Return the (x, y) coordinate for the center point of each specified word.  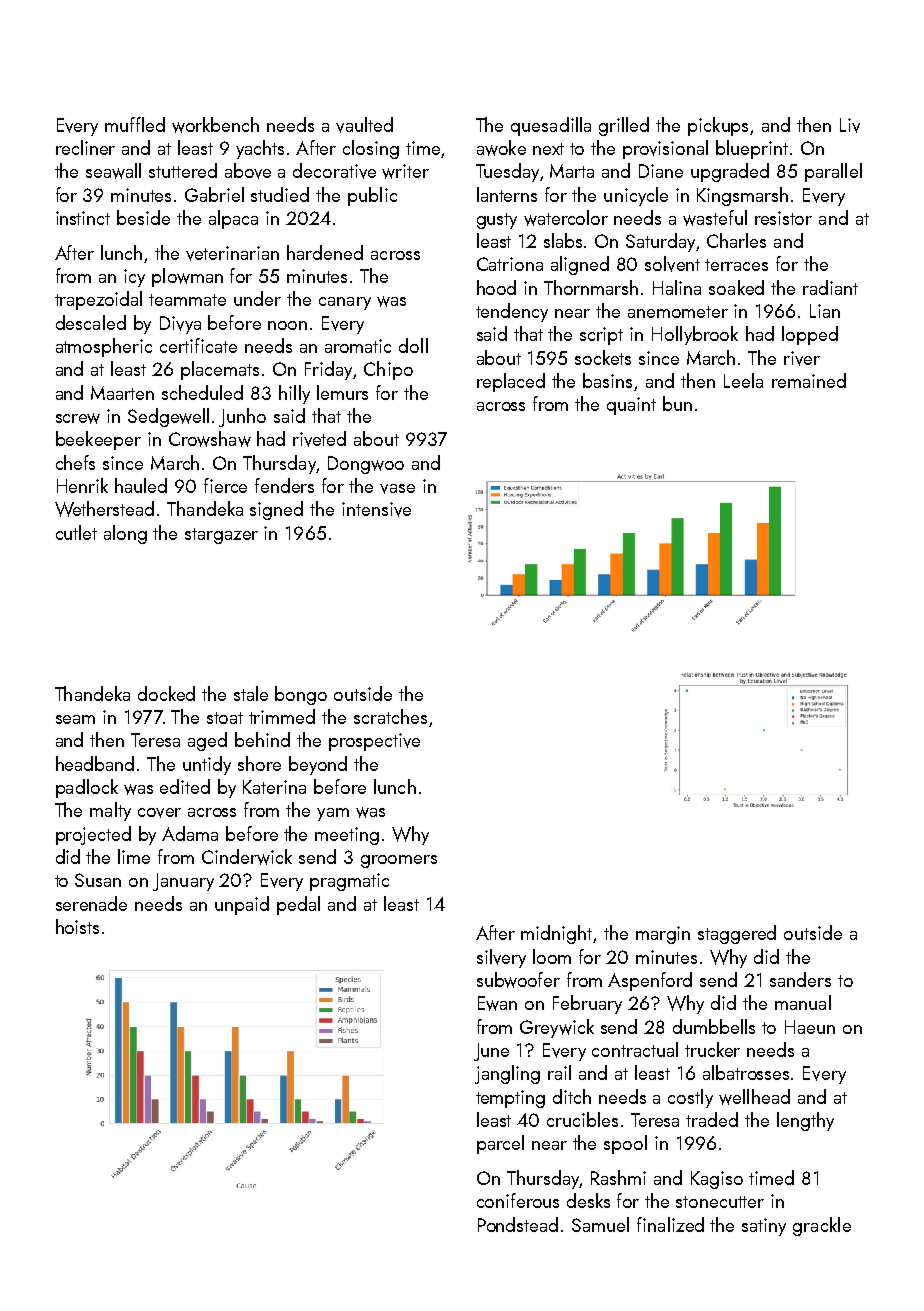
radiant (830, 287)
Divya (180, 325)
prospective (374, 742)
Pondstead (518, 1224)
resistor (783, 218)
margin (663, 935)
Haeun (810, 1027)
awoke (501, 148)
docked (166, 693)
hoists (77, 926)
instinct (83, 218)
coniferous (518, 1200)
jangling (507, 1074)
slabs (563, 240)
